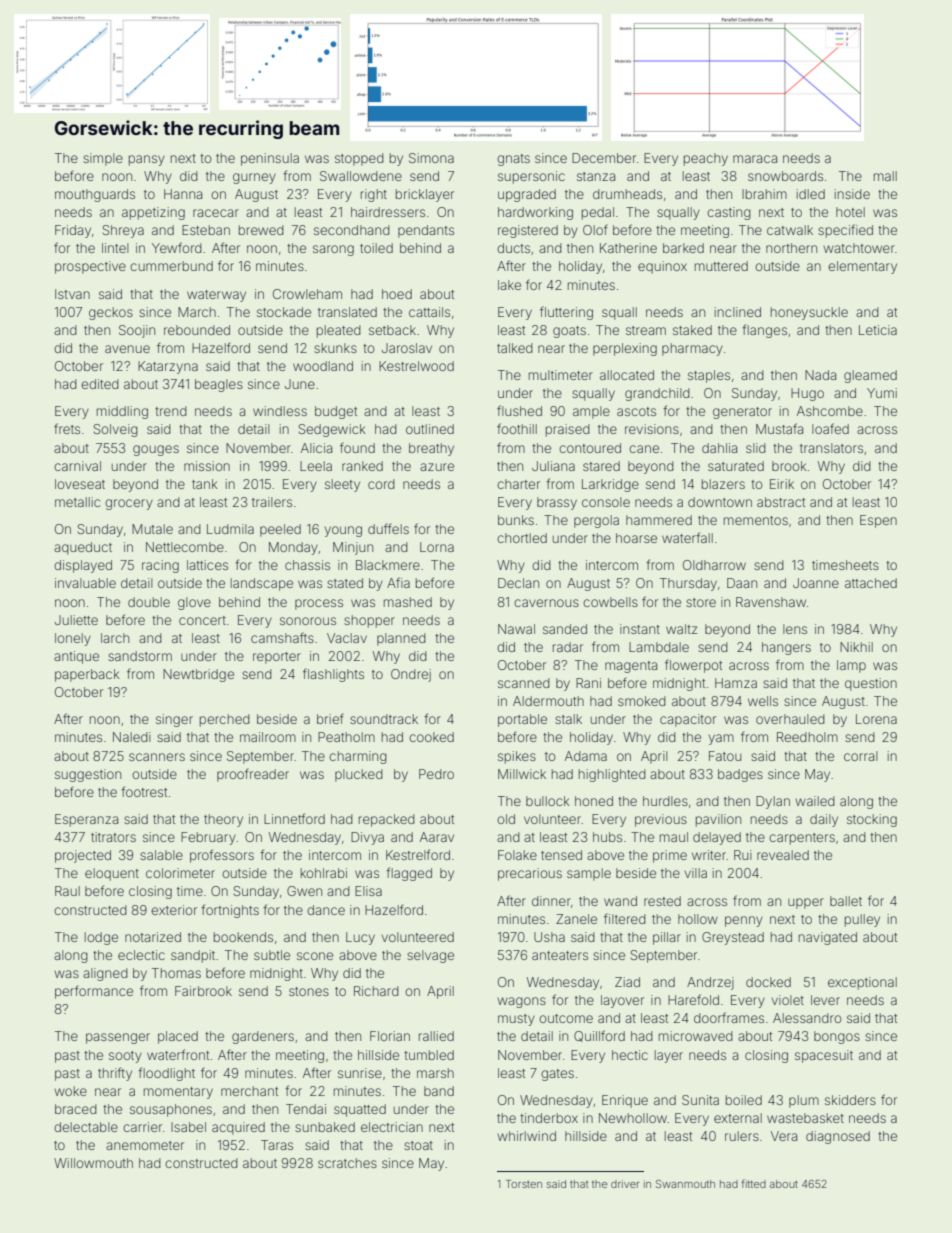 Image resolution: width=952 pixels, height=1233 pixels. Describe the element at coordinates (277, 1145) in the screenshot. I see `Taras` at that location.
